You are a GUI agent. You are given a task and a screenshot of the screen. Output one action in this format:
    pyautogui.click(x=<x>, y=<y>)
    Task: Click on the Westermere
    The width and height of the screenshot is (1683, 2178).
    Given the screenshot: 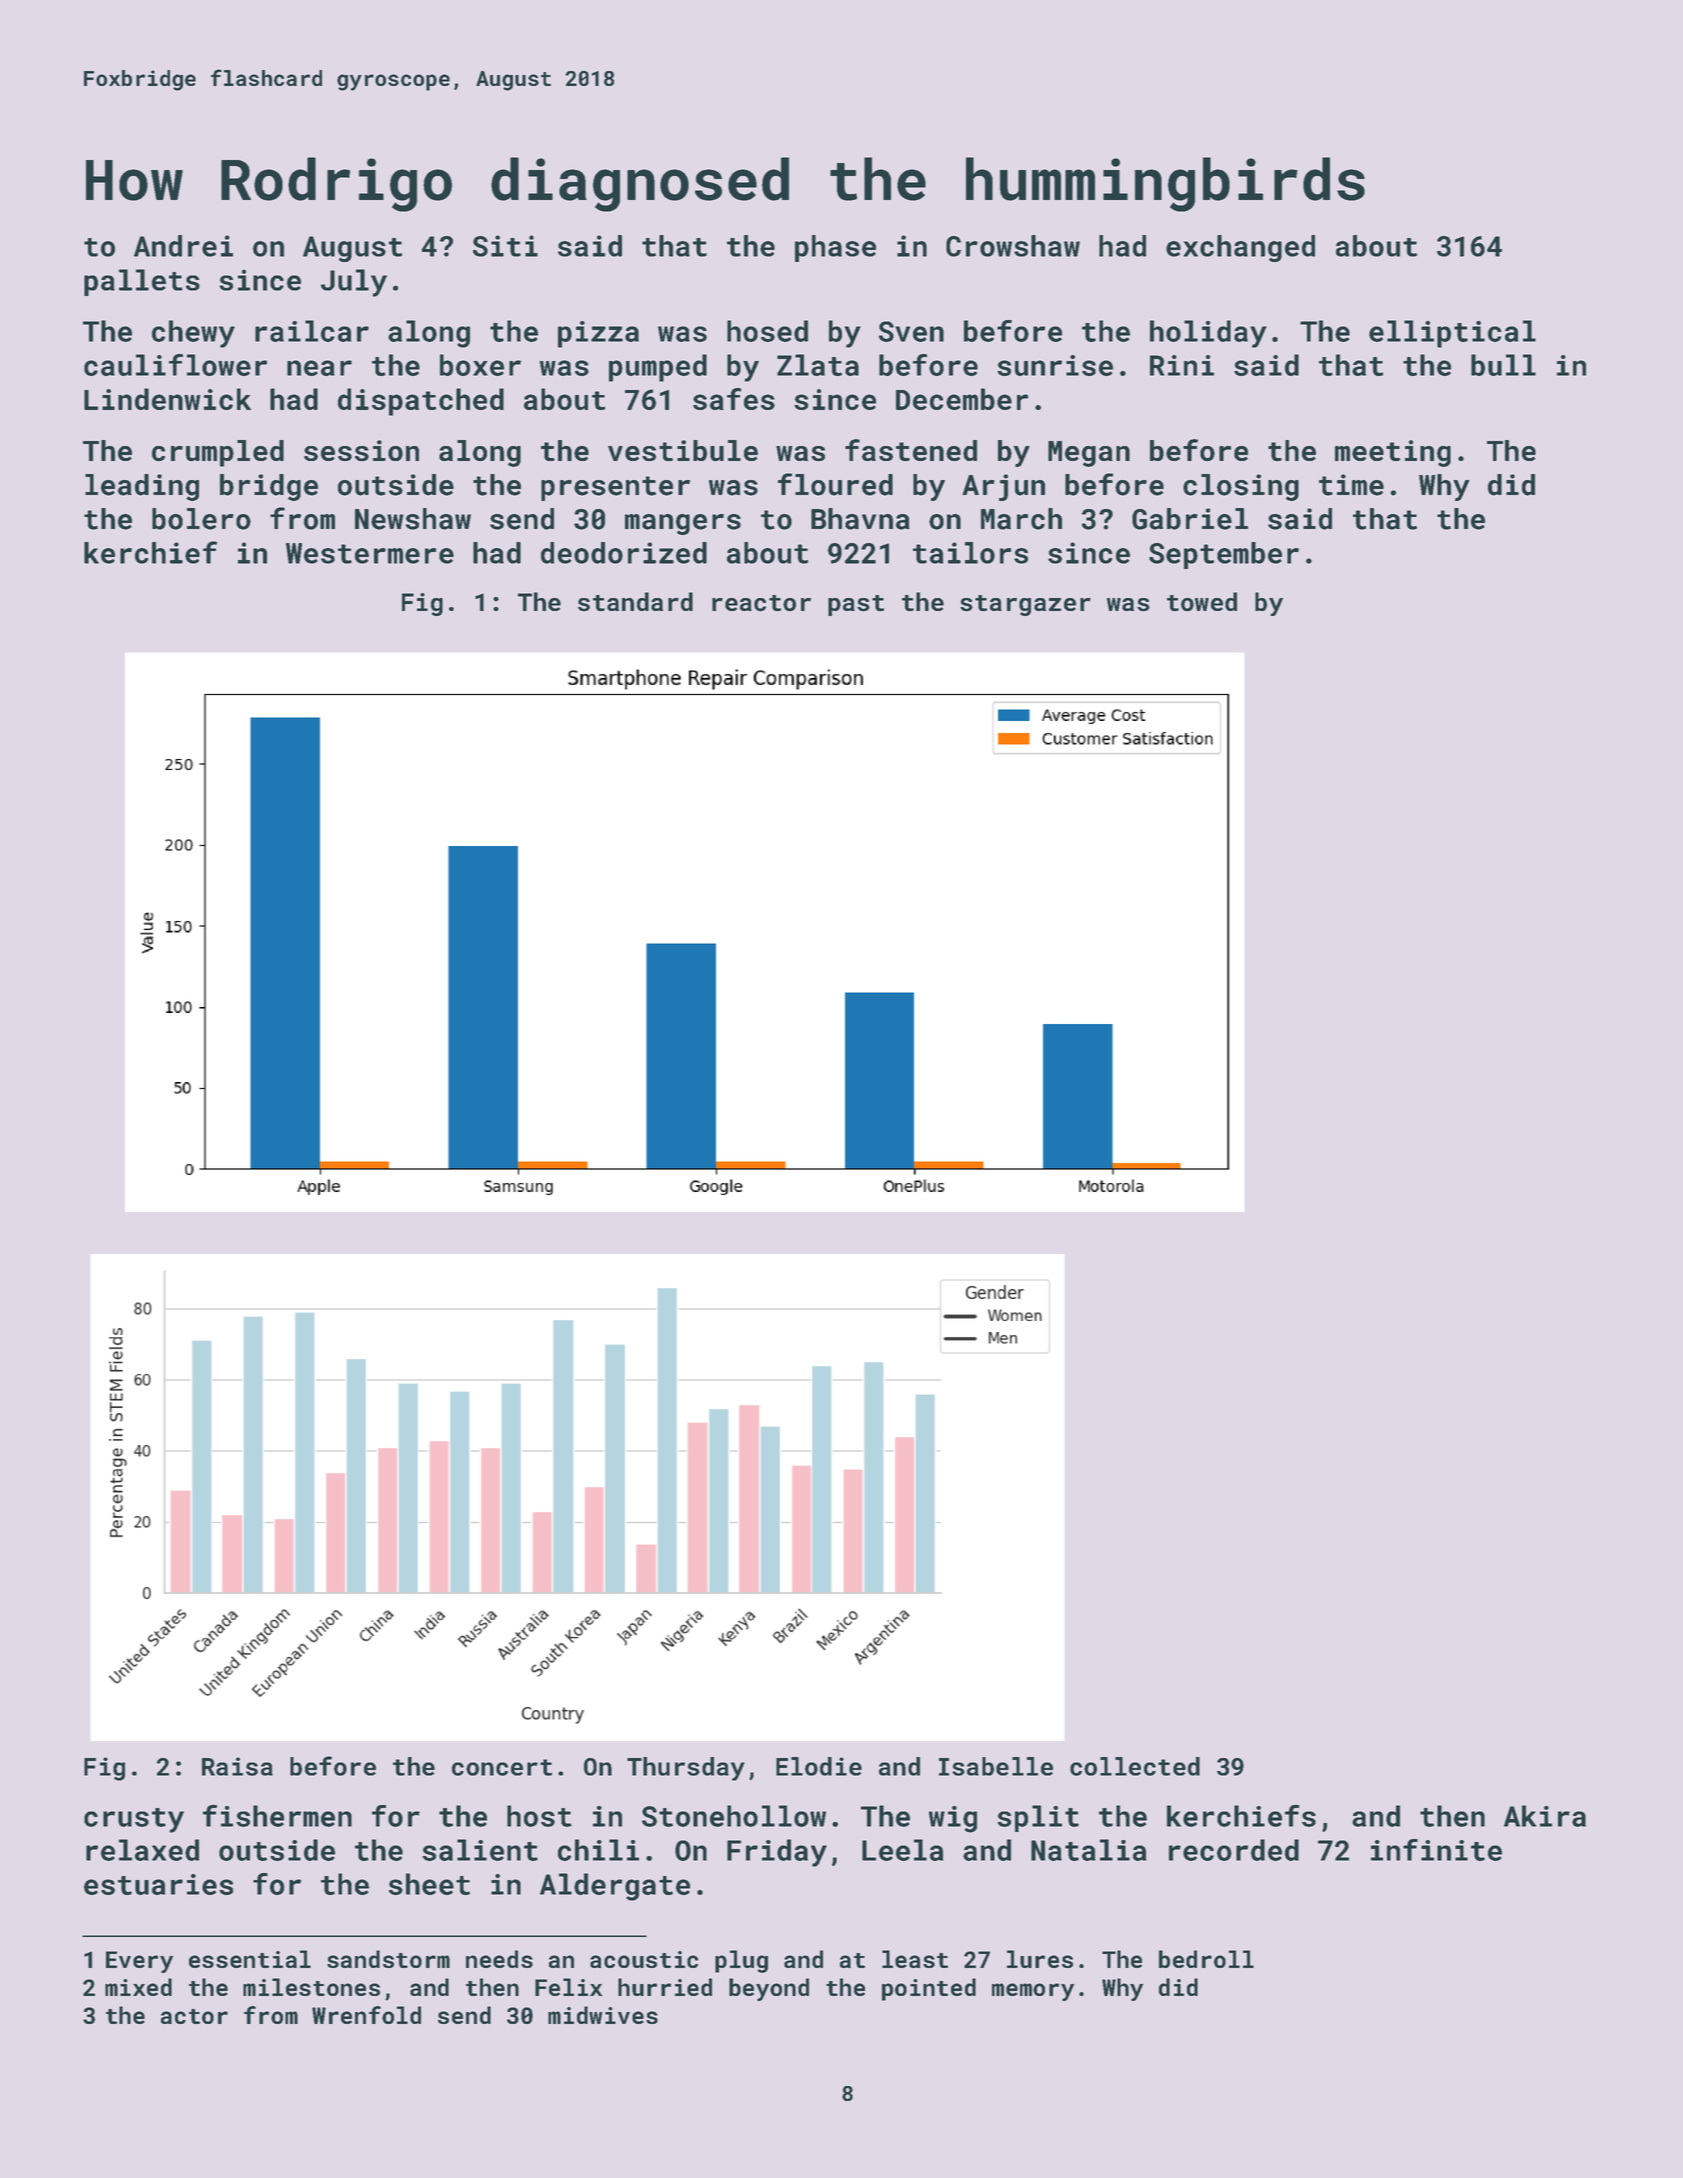 What is the action you would take?
    pyautogui.click(x=370, y=553)
